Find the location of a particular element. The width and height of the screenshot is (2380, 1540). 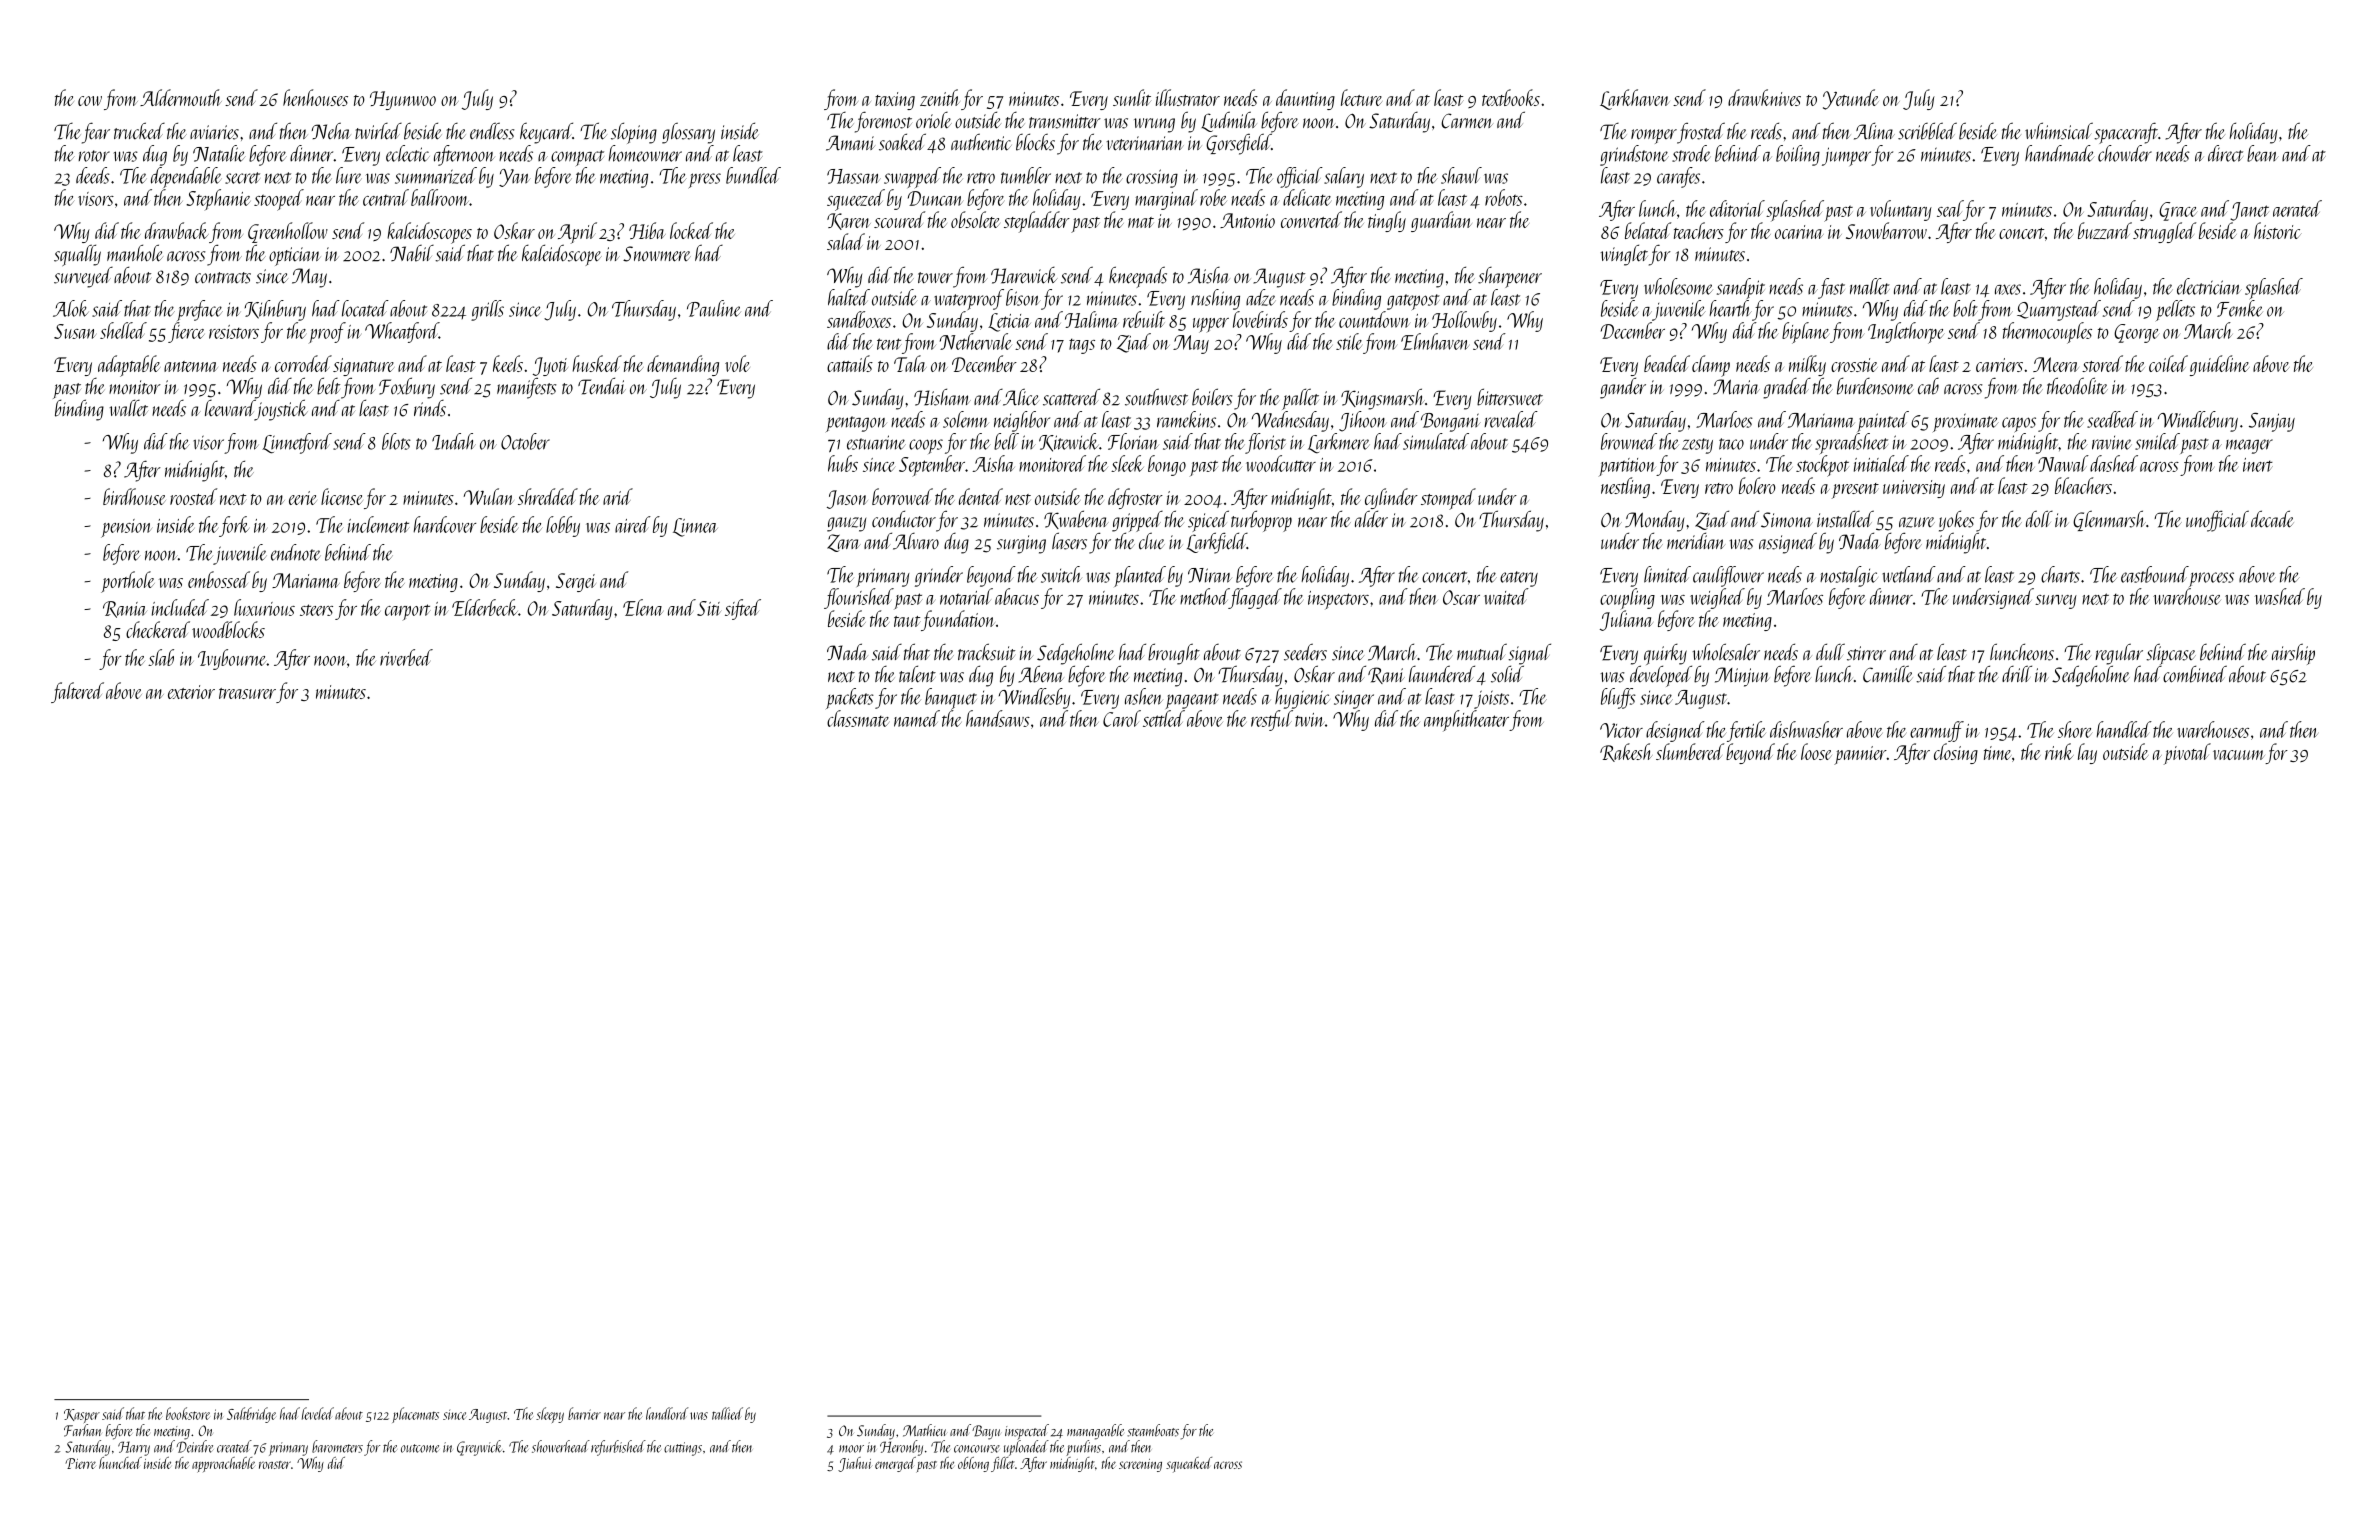

fillet is located at coordinates (1003, 1464).
